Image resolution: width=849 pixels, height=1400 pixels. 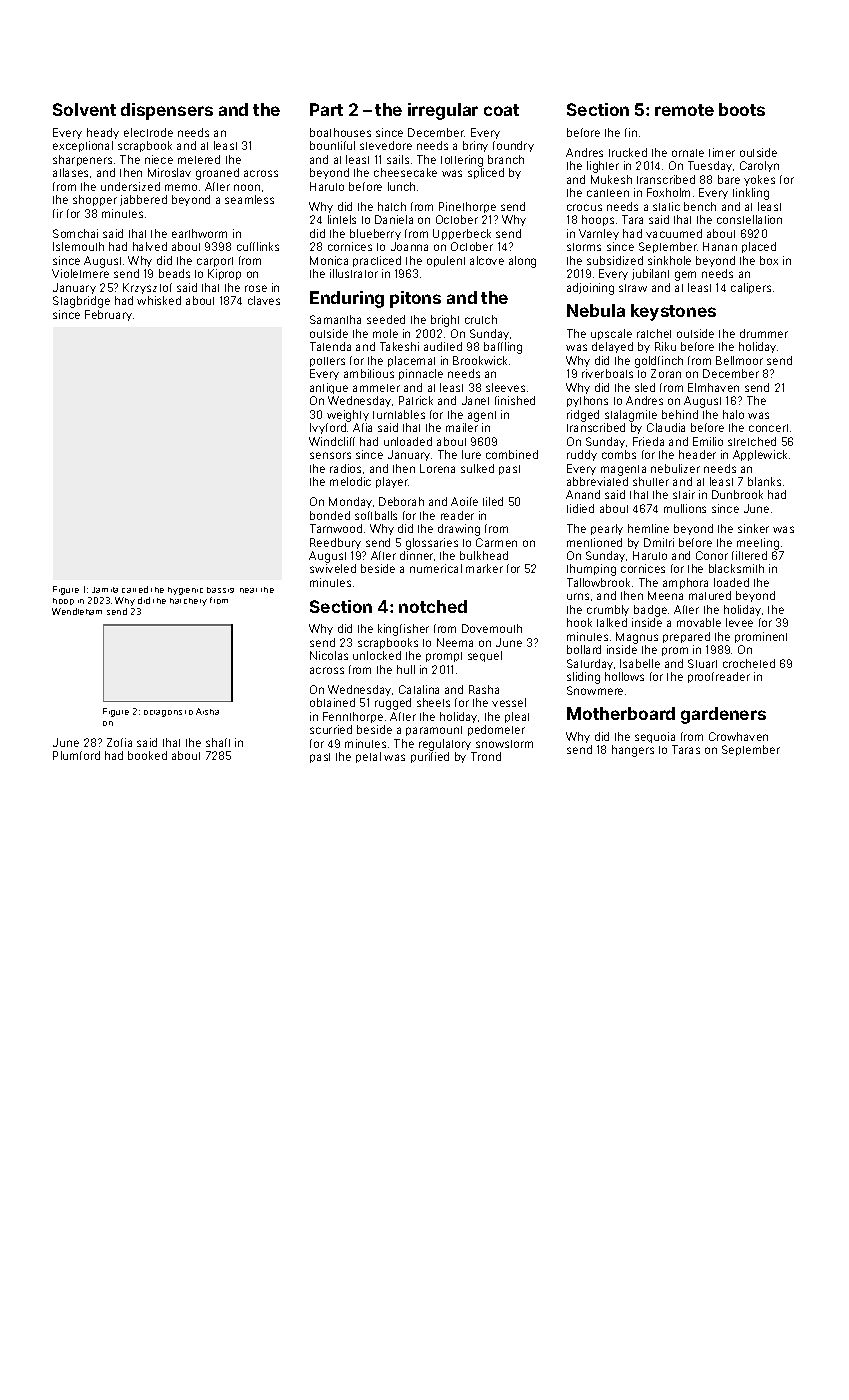 What do you see at coordinates (330, 455) in the screenshot?
I see `sensors` at bounding box center [330, 455].
